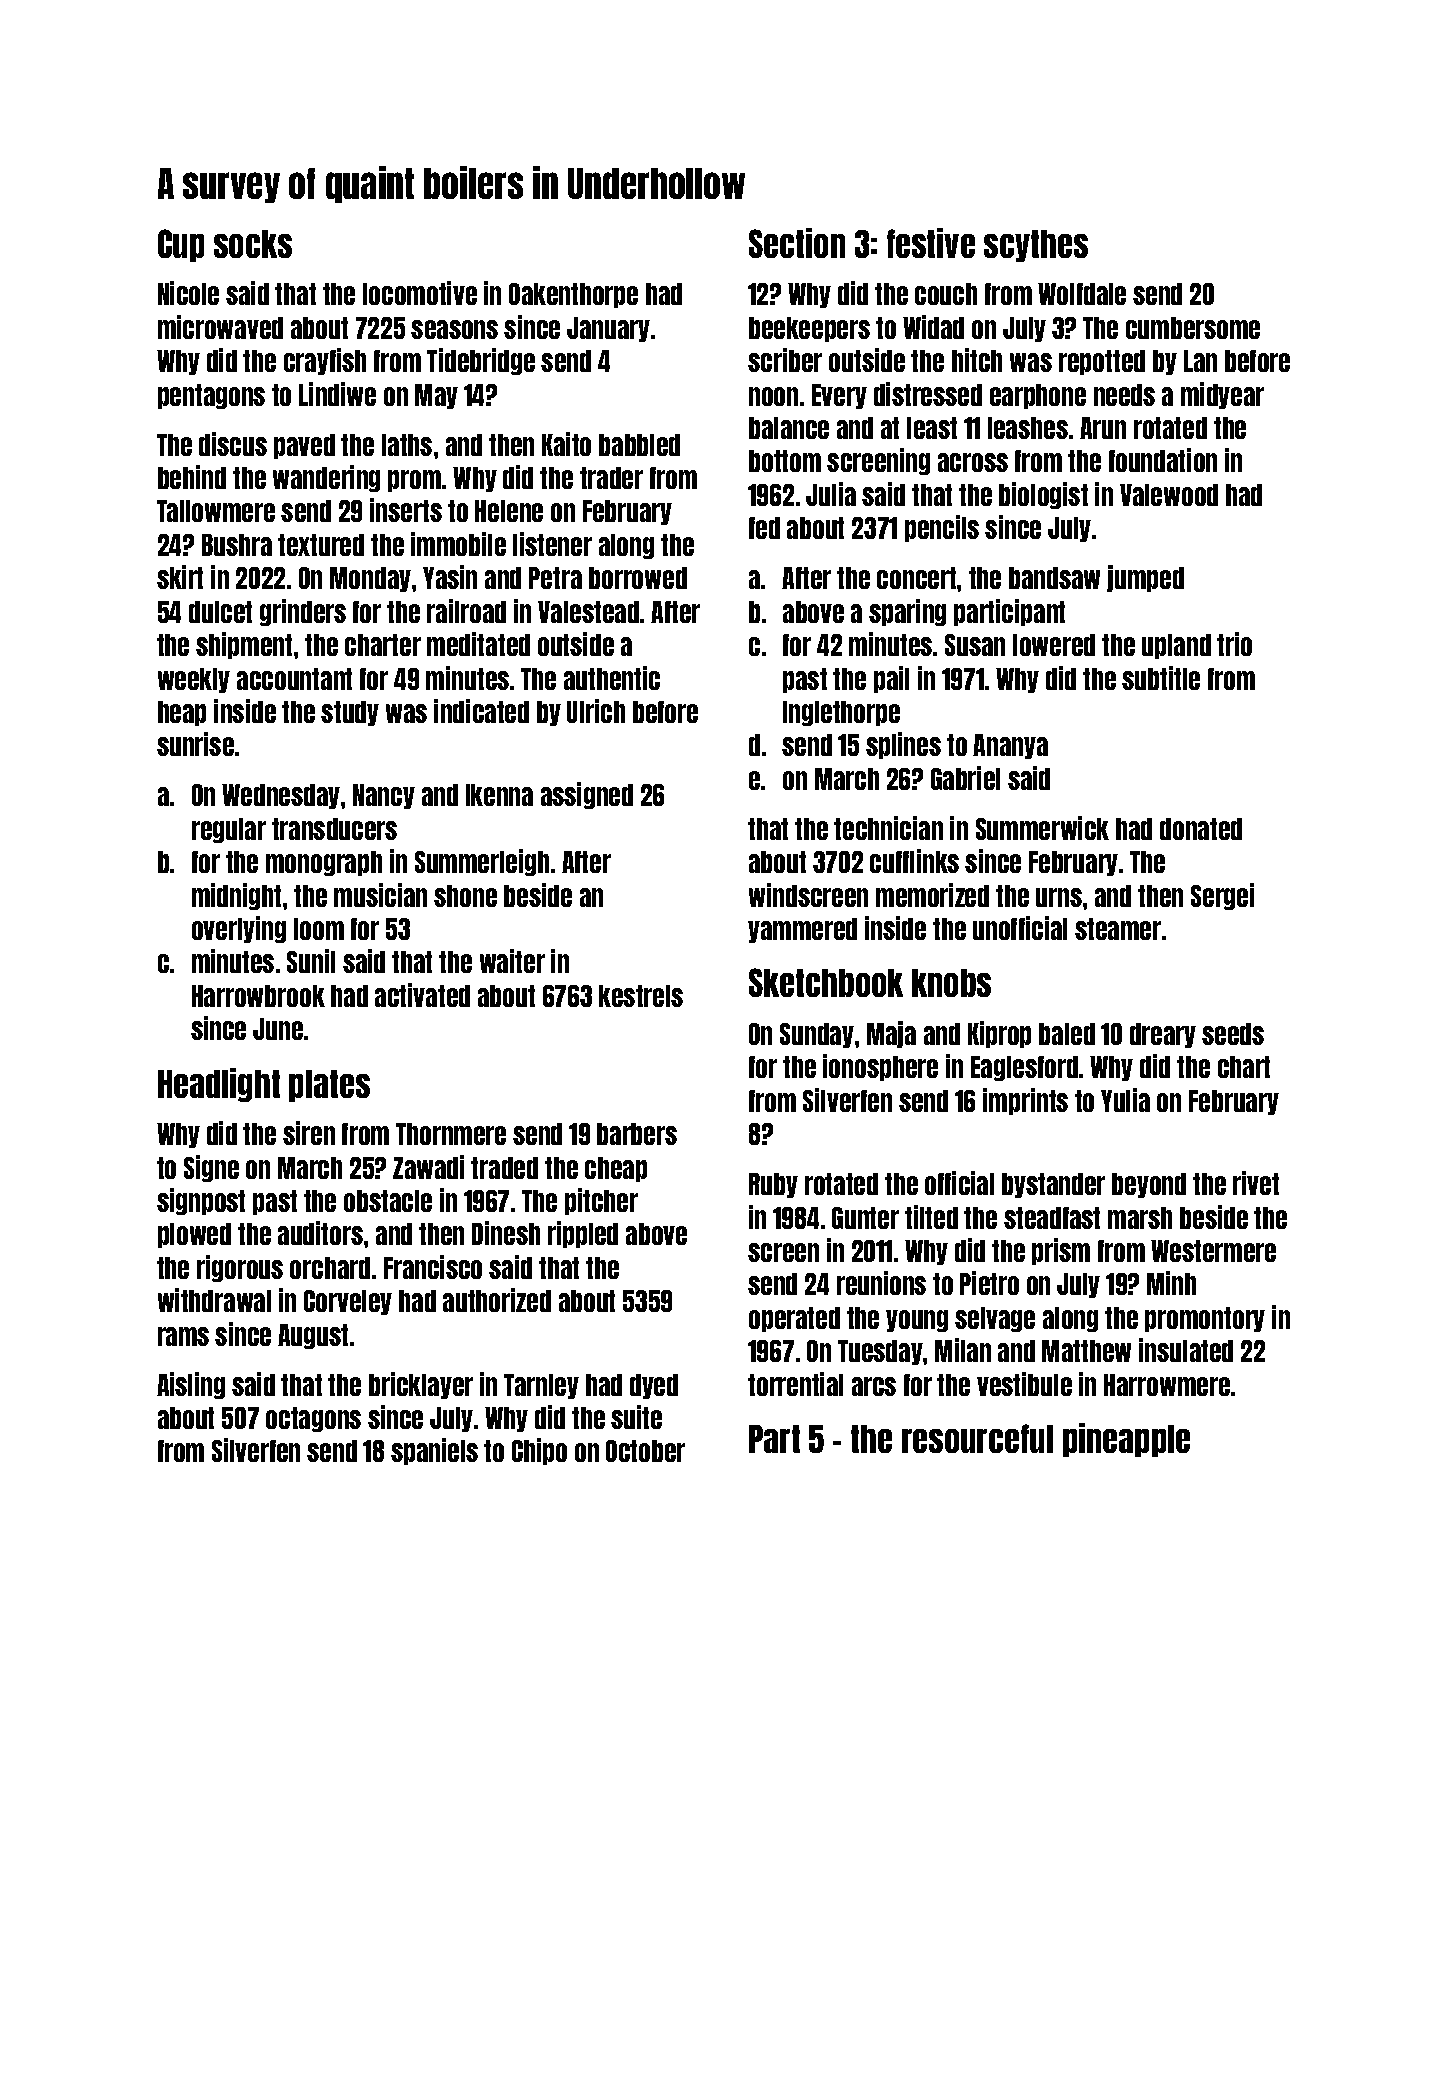  Describe the element at coordinates (1036, 246) in the image. I see `scythes` at that location.
